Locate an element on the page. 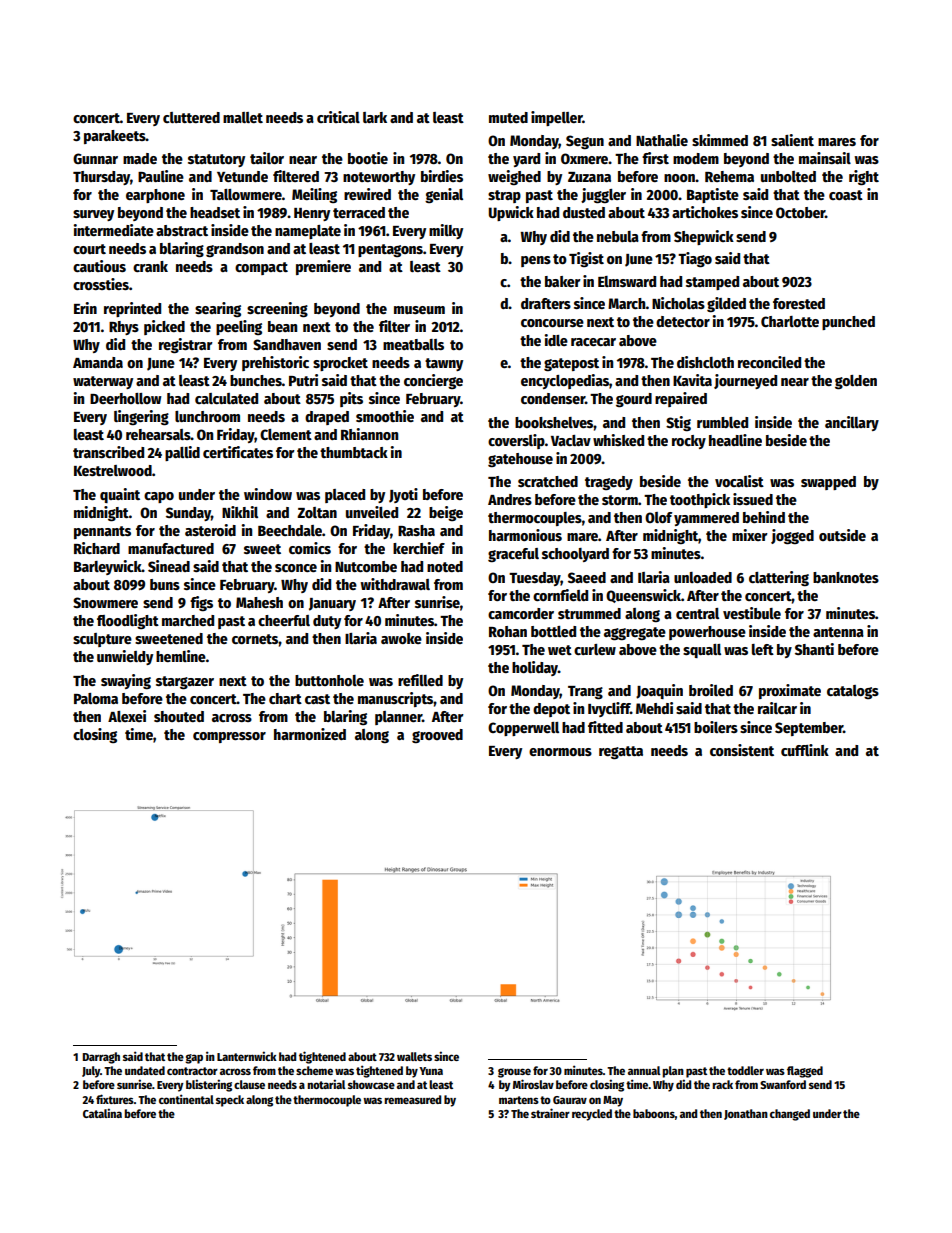  cornets is located at coordinates (255, 639).
